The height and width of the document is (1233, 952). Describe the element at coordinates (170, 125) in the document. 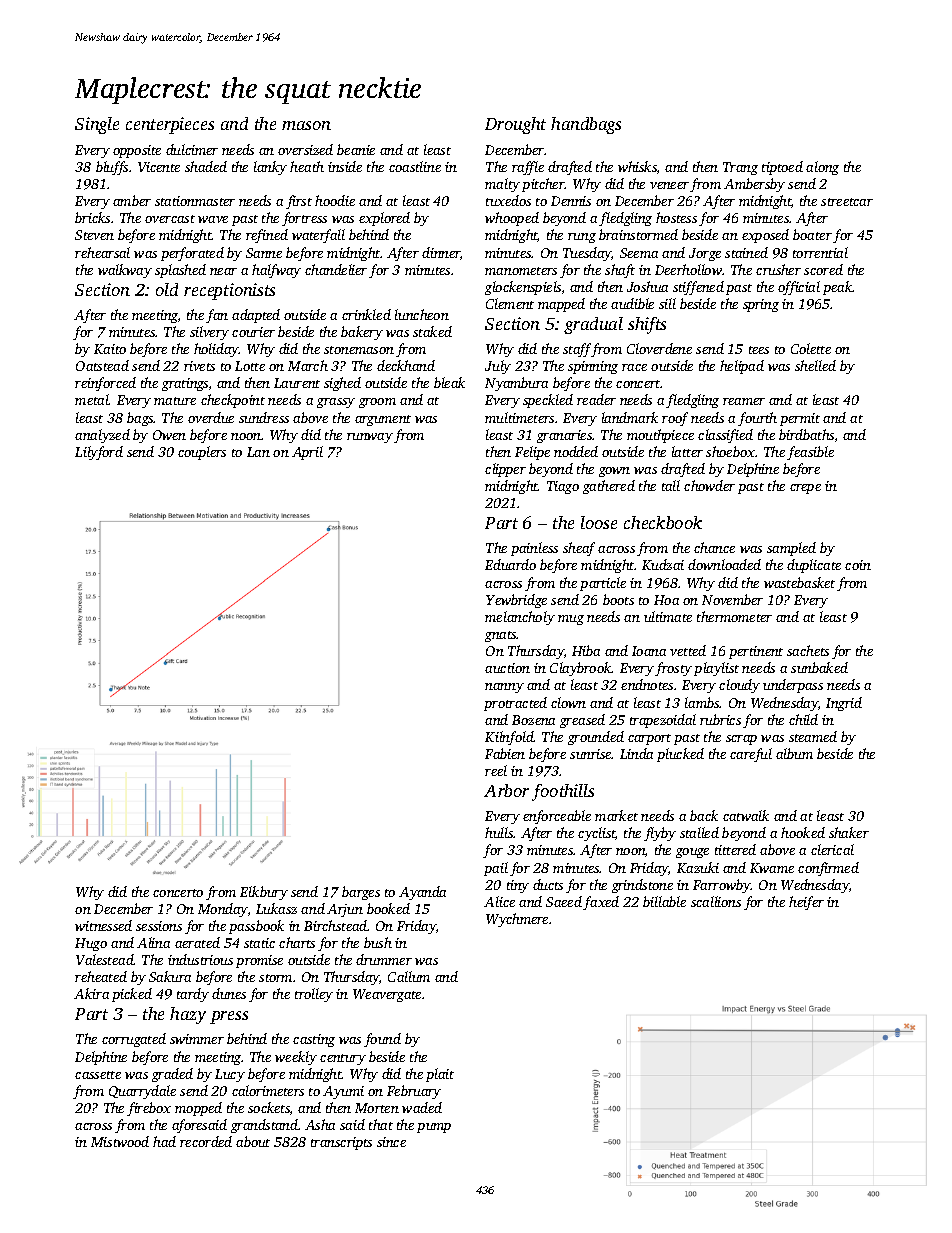

I see `centerpieces` at that location.
